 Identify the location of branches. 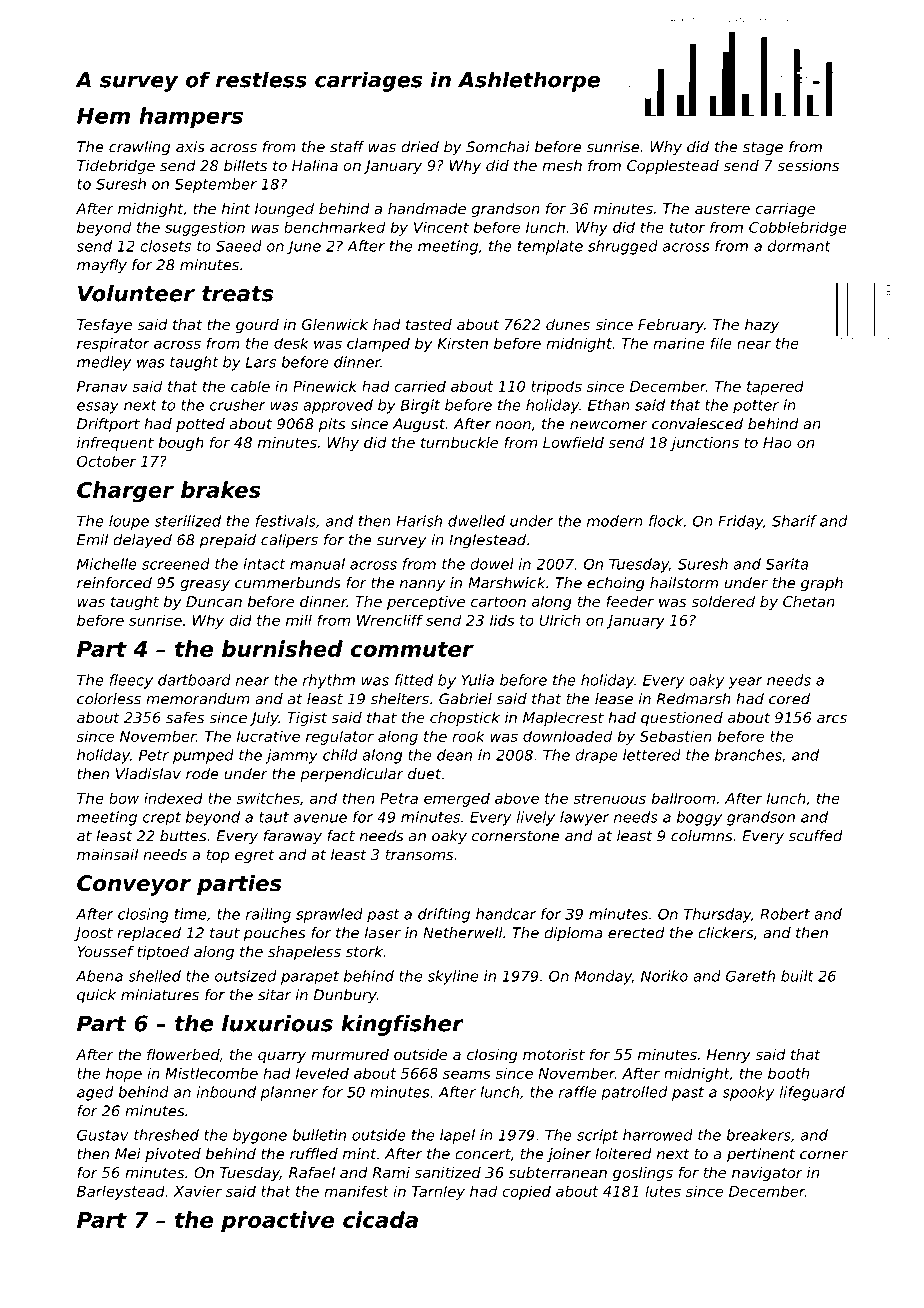
(748, 755).
